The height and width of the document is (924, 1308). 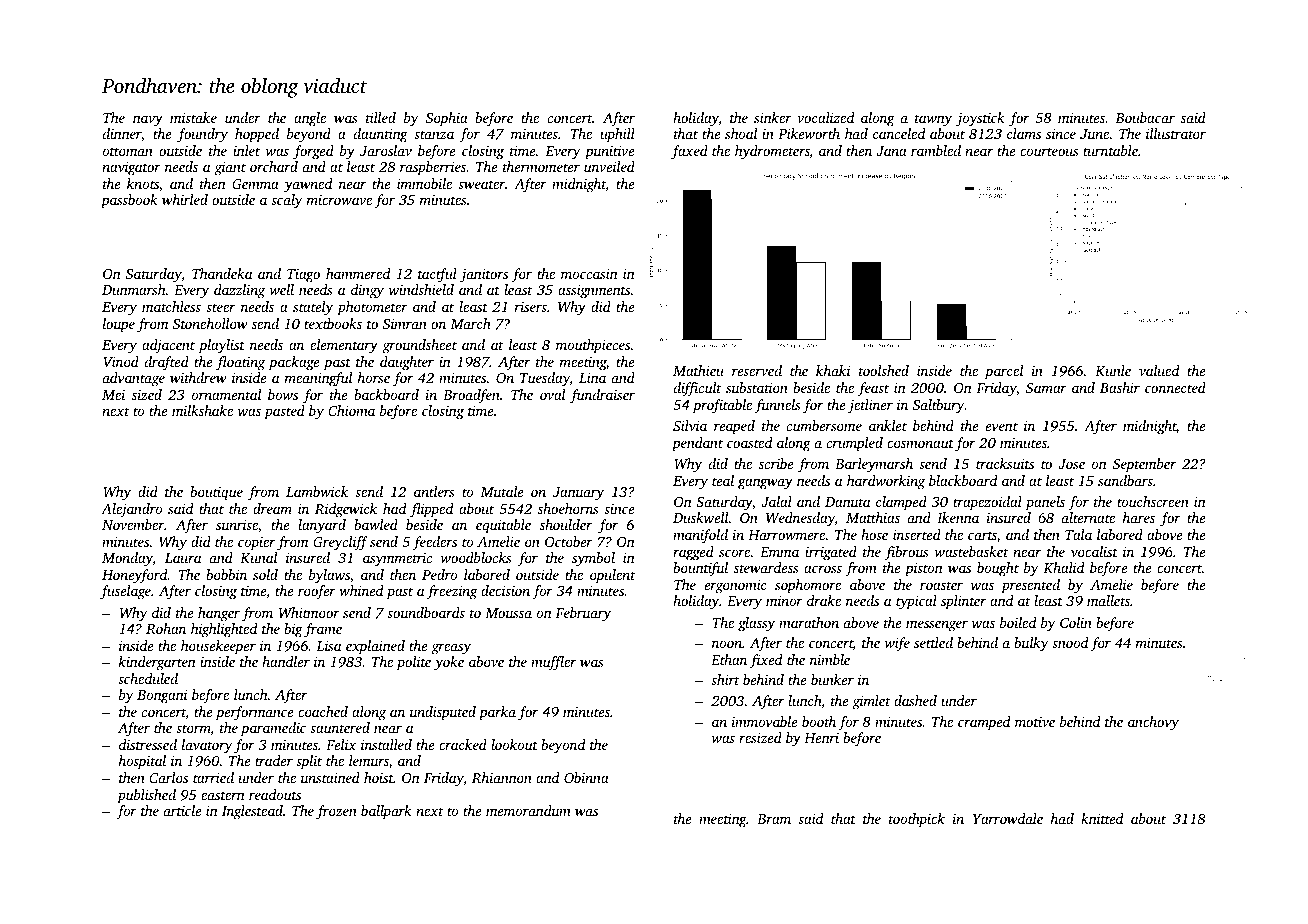 I want to click on courteous, so click(x=1049, y=151).
